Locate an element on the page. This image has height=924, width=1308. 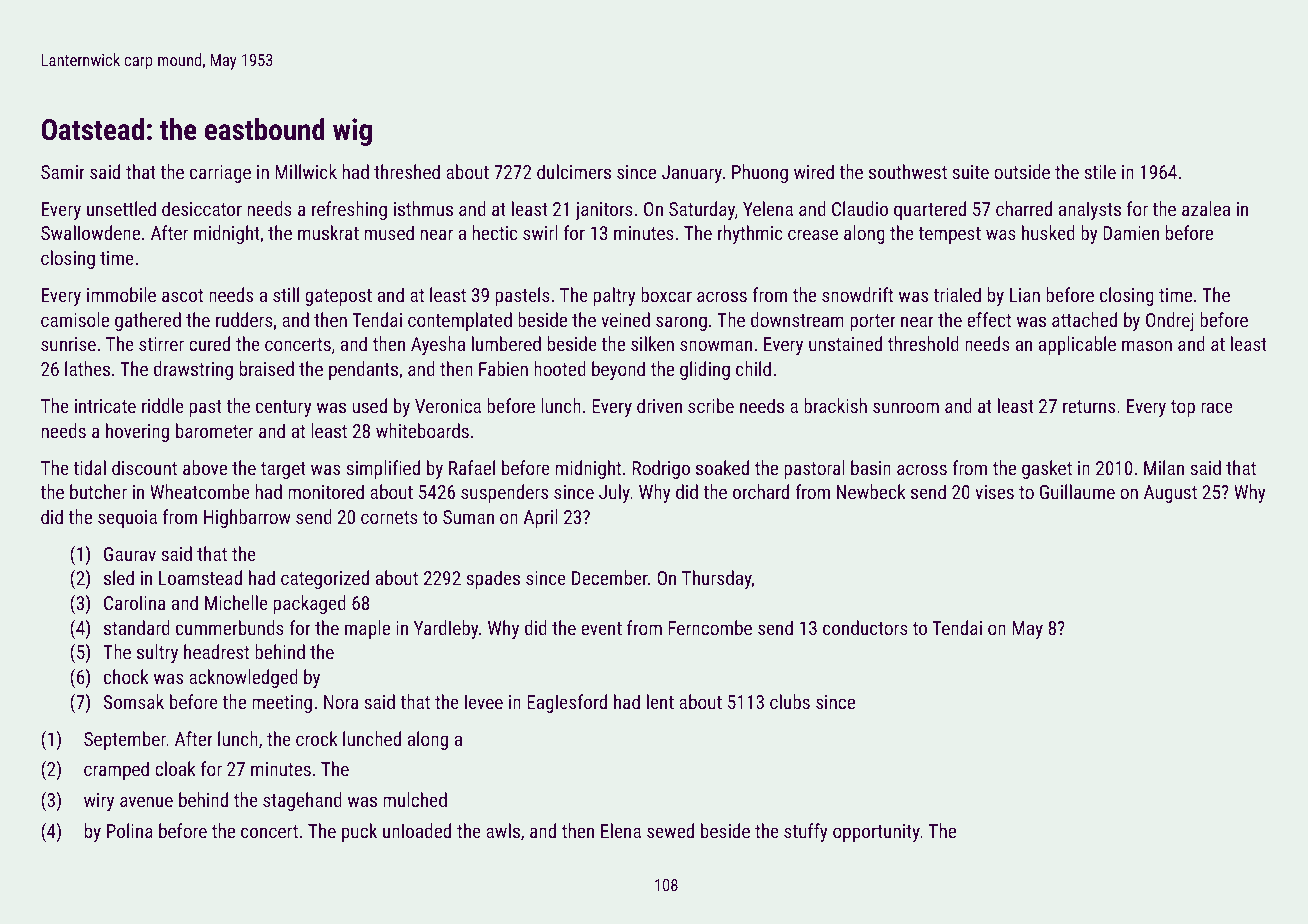
suite is located at coordinates (970, 172).
